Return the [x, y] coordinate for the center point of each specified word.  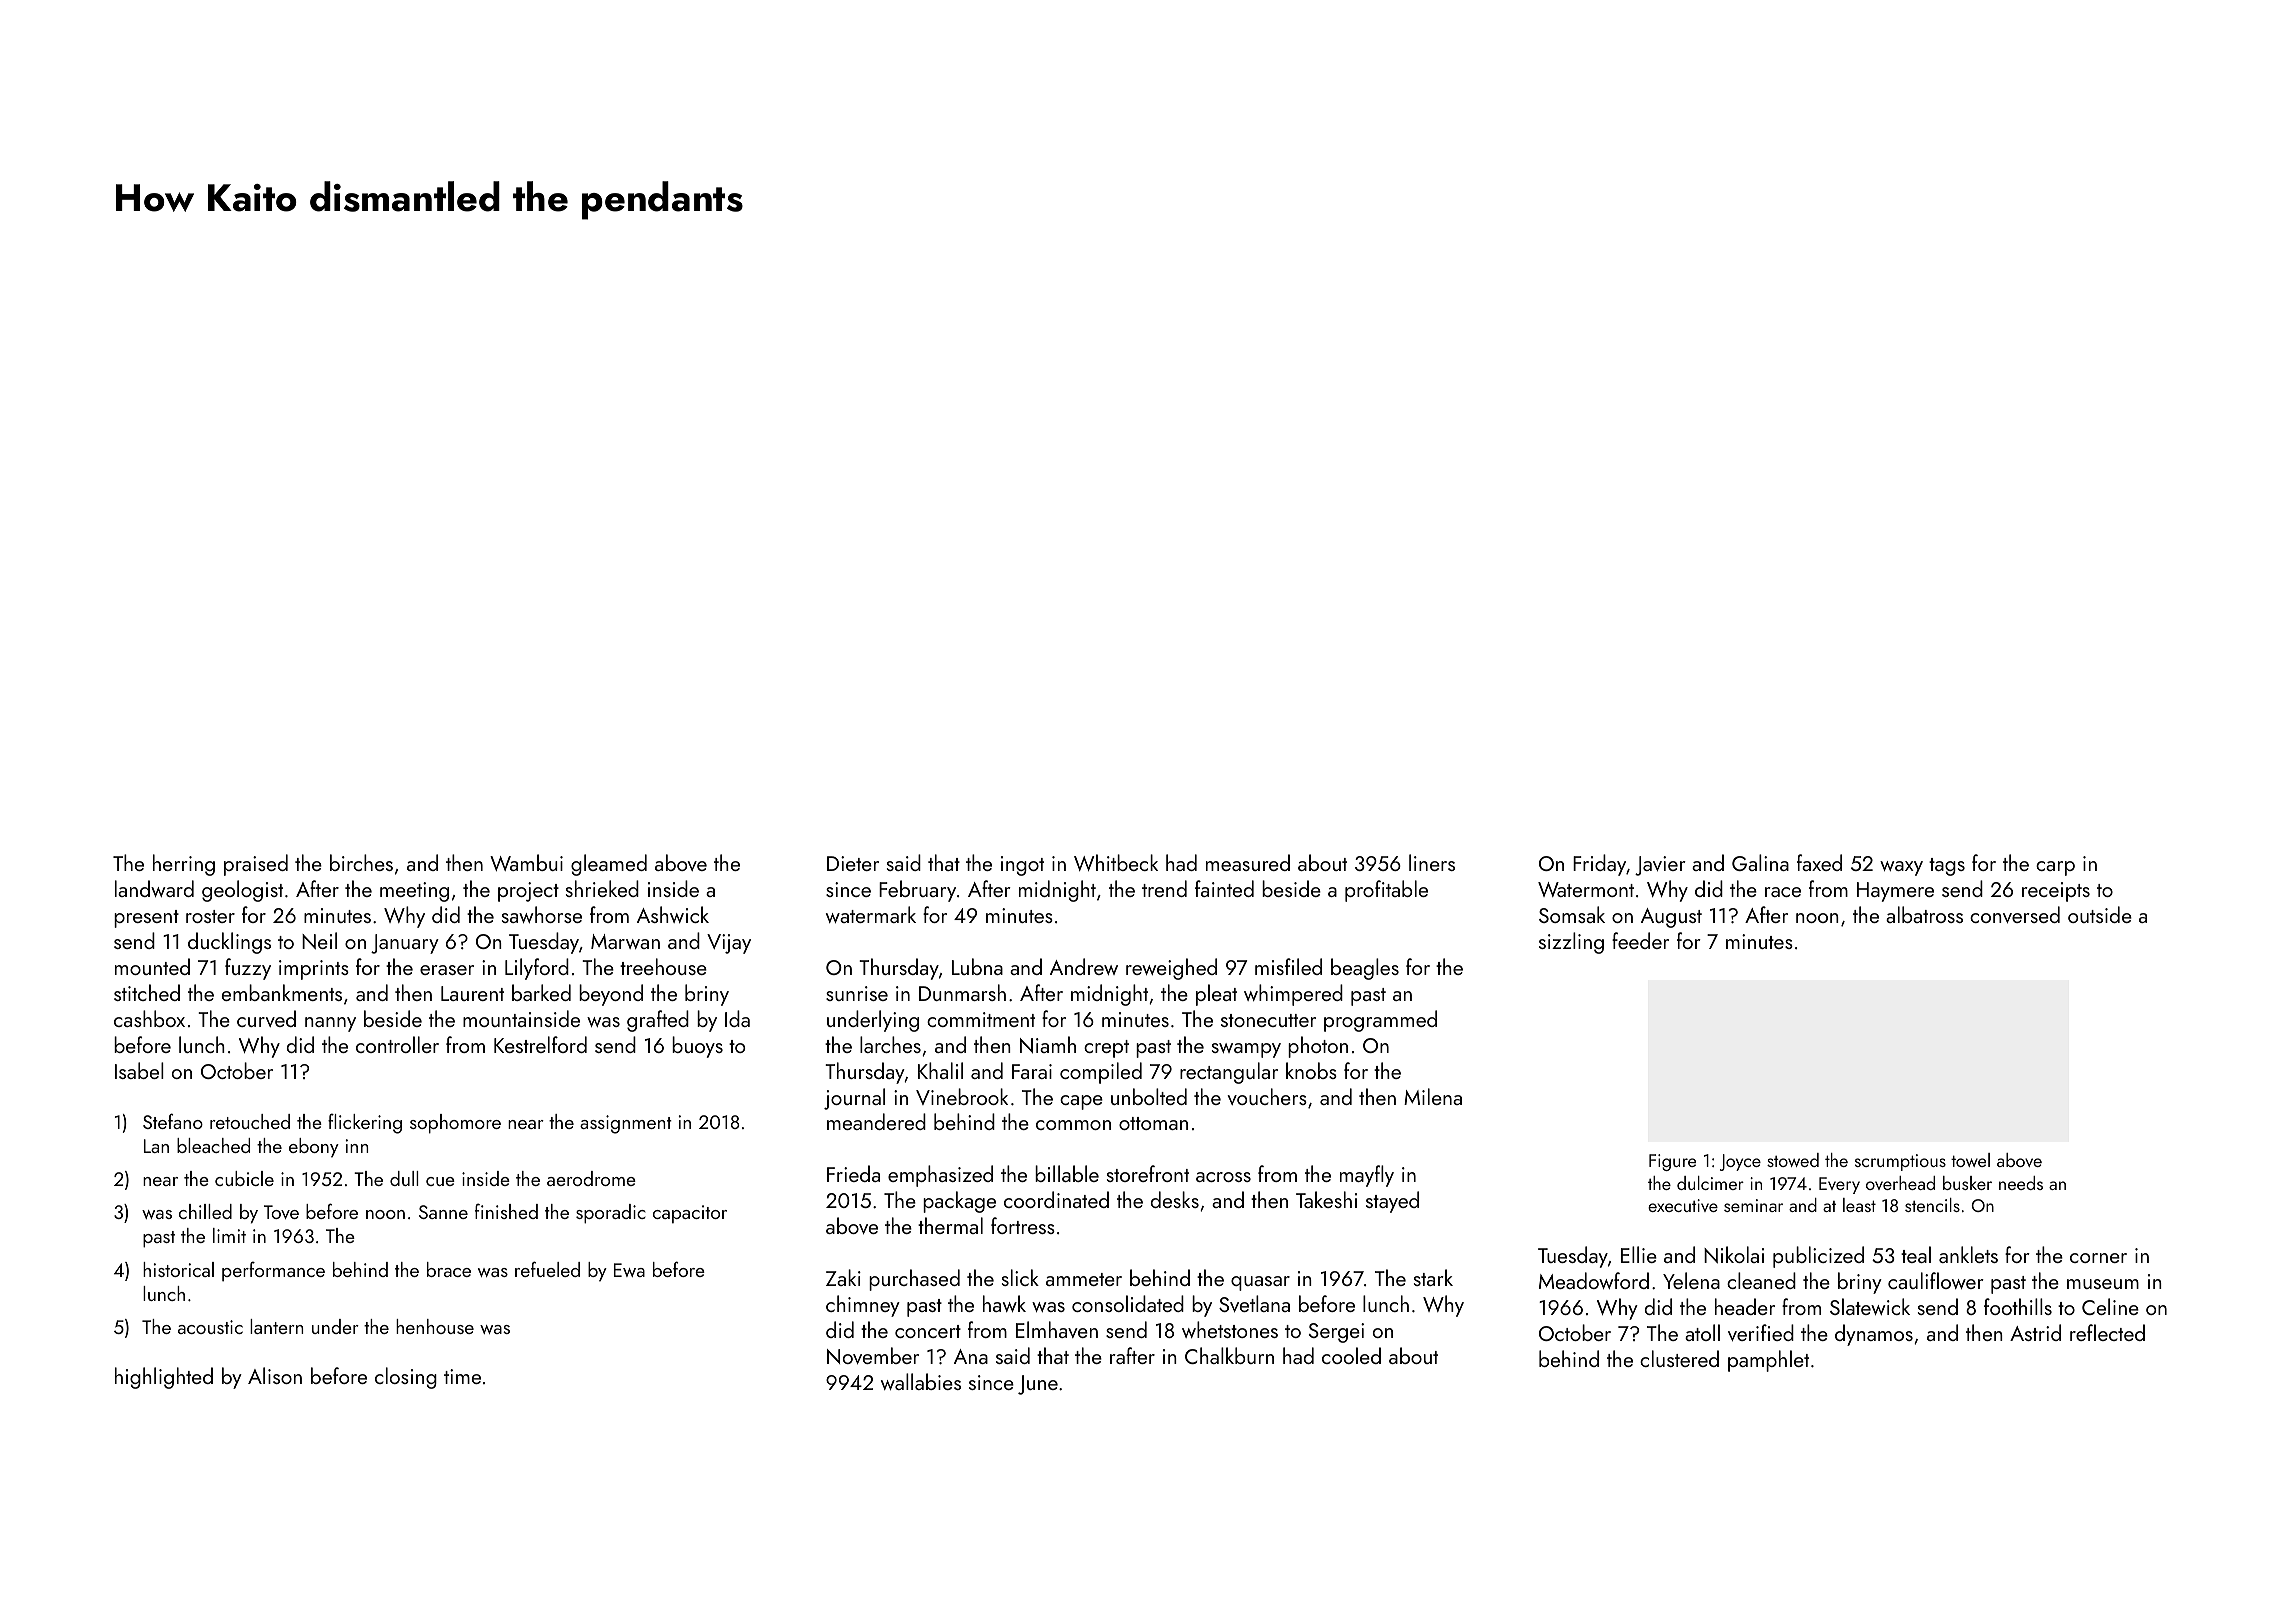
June [1038, 1385]
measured [1248, 862]
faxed [1819, 862]
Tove [281, 1212]
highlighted [164, 1378]
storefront [1148, 1173]
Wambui [526, 862]
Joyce [1740, 1162]
